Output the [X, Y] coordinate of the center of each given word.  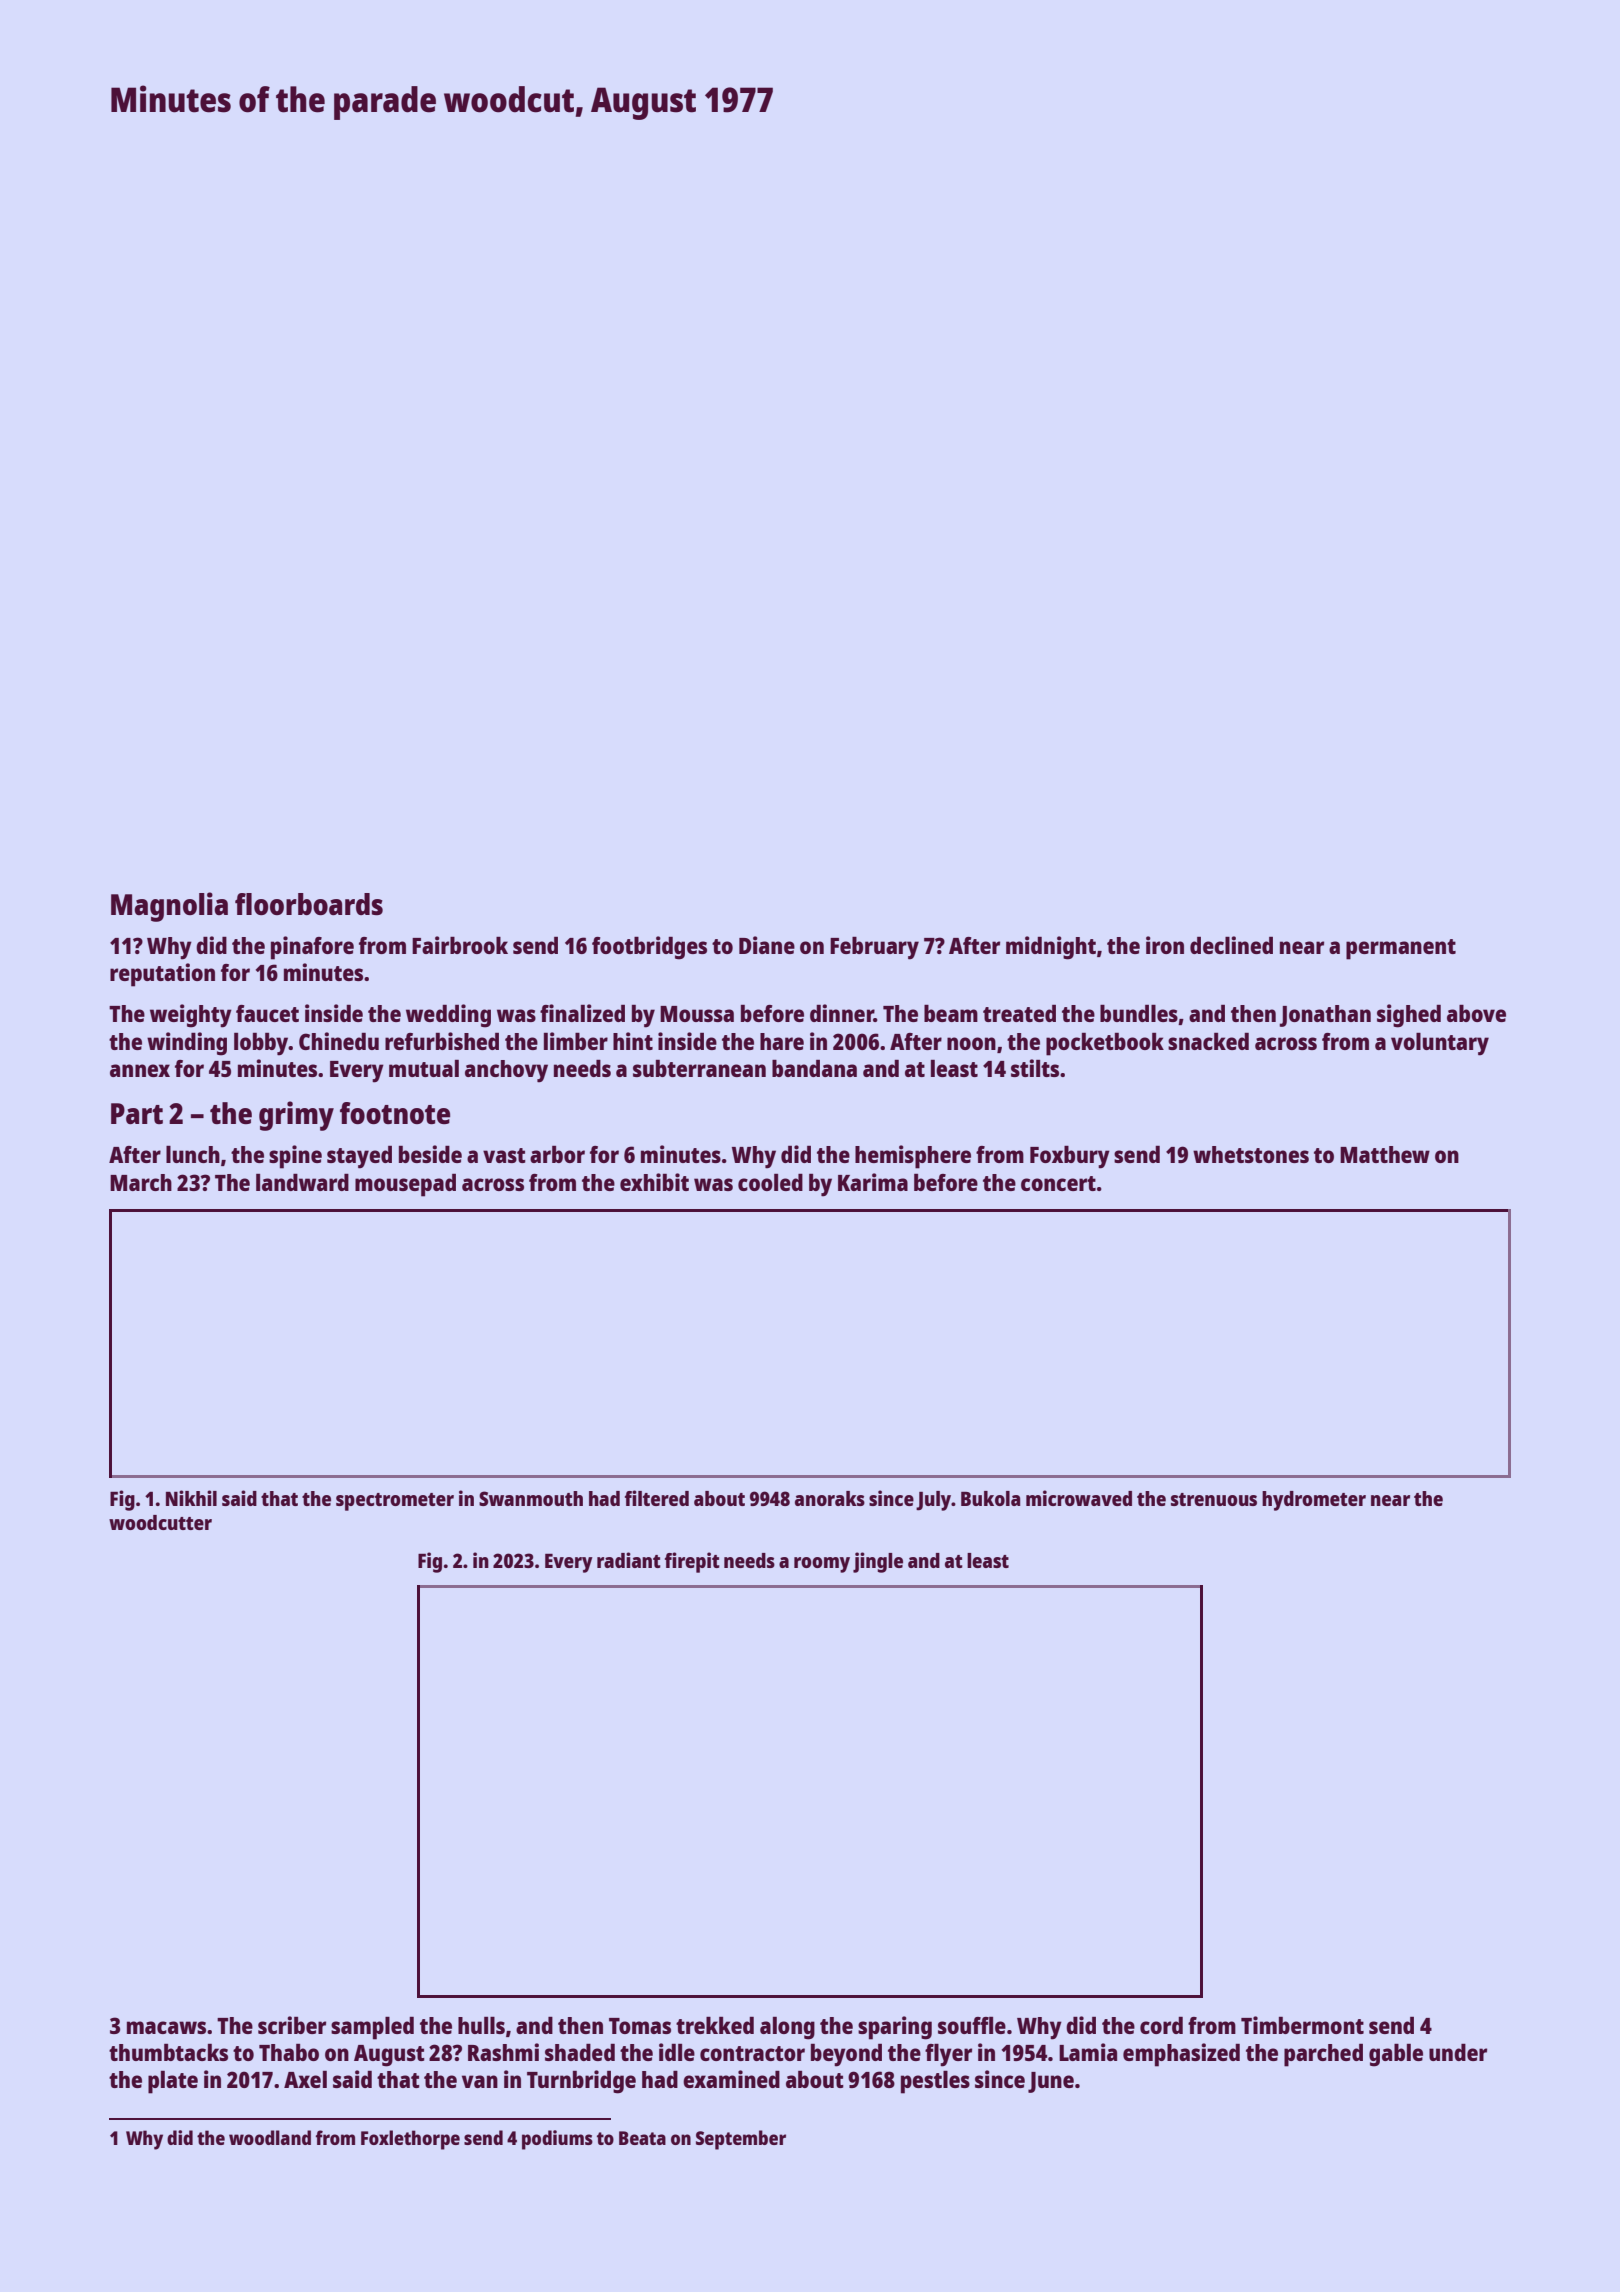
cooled [770, 1182]
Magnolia [169, 907]
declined [1231, 945]
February [874, 948]
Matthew [1385, 1154]
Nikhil [191, 1498]
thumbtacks [168, 2052]
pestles [935, 2082]
